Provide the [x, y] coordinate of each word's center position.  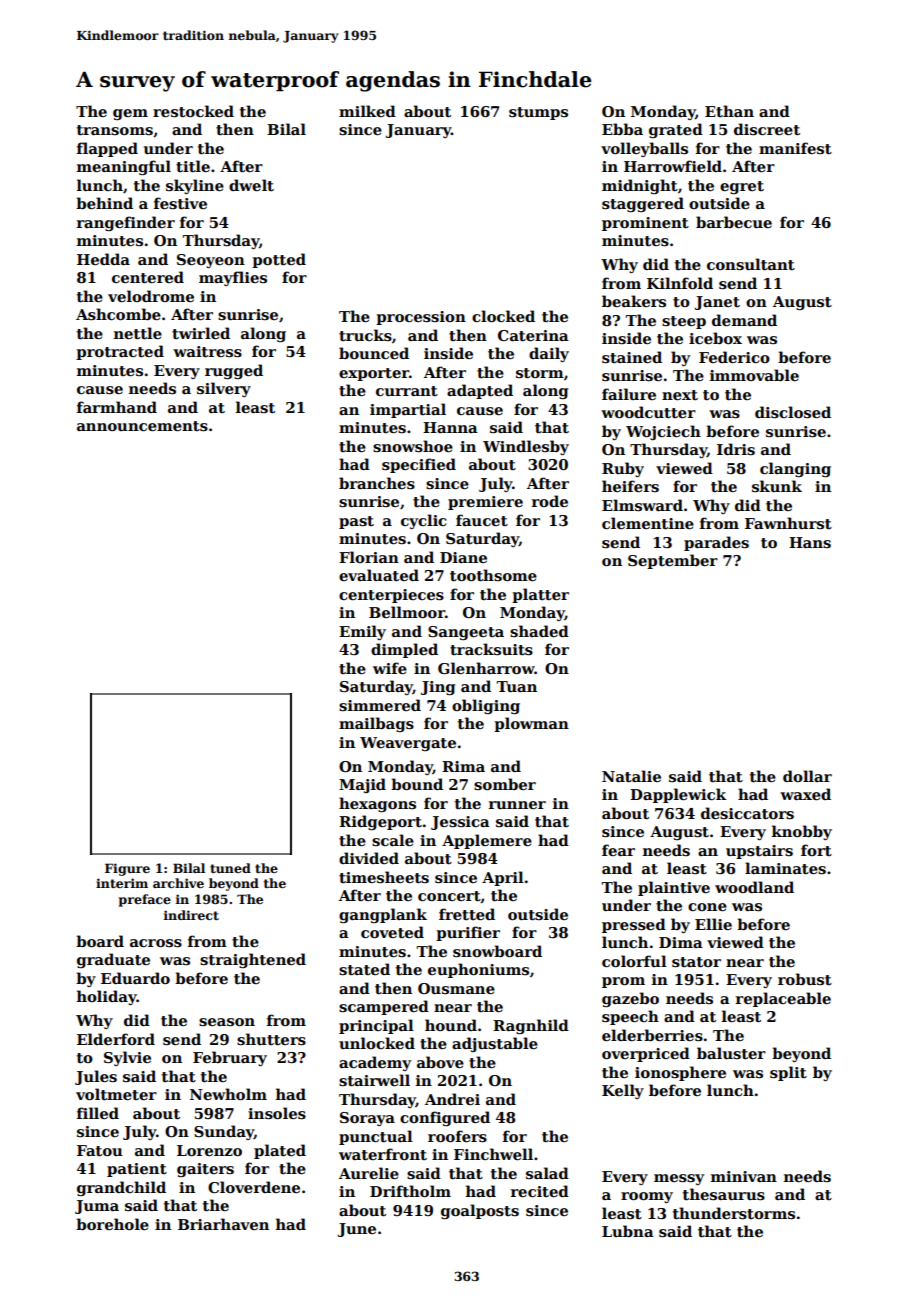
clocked [503, 316]
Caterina [533, 335]
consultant [751, 264]
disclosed [793, 412]
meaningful [124, 167]
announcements [142, 426]
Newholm [228, 1094]
